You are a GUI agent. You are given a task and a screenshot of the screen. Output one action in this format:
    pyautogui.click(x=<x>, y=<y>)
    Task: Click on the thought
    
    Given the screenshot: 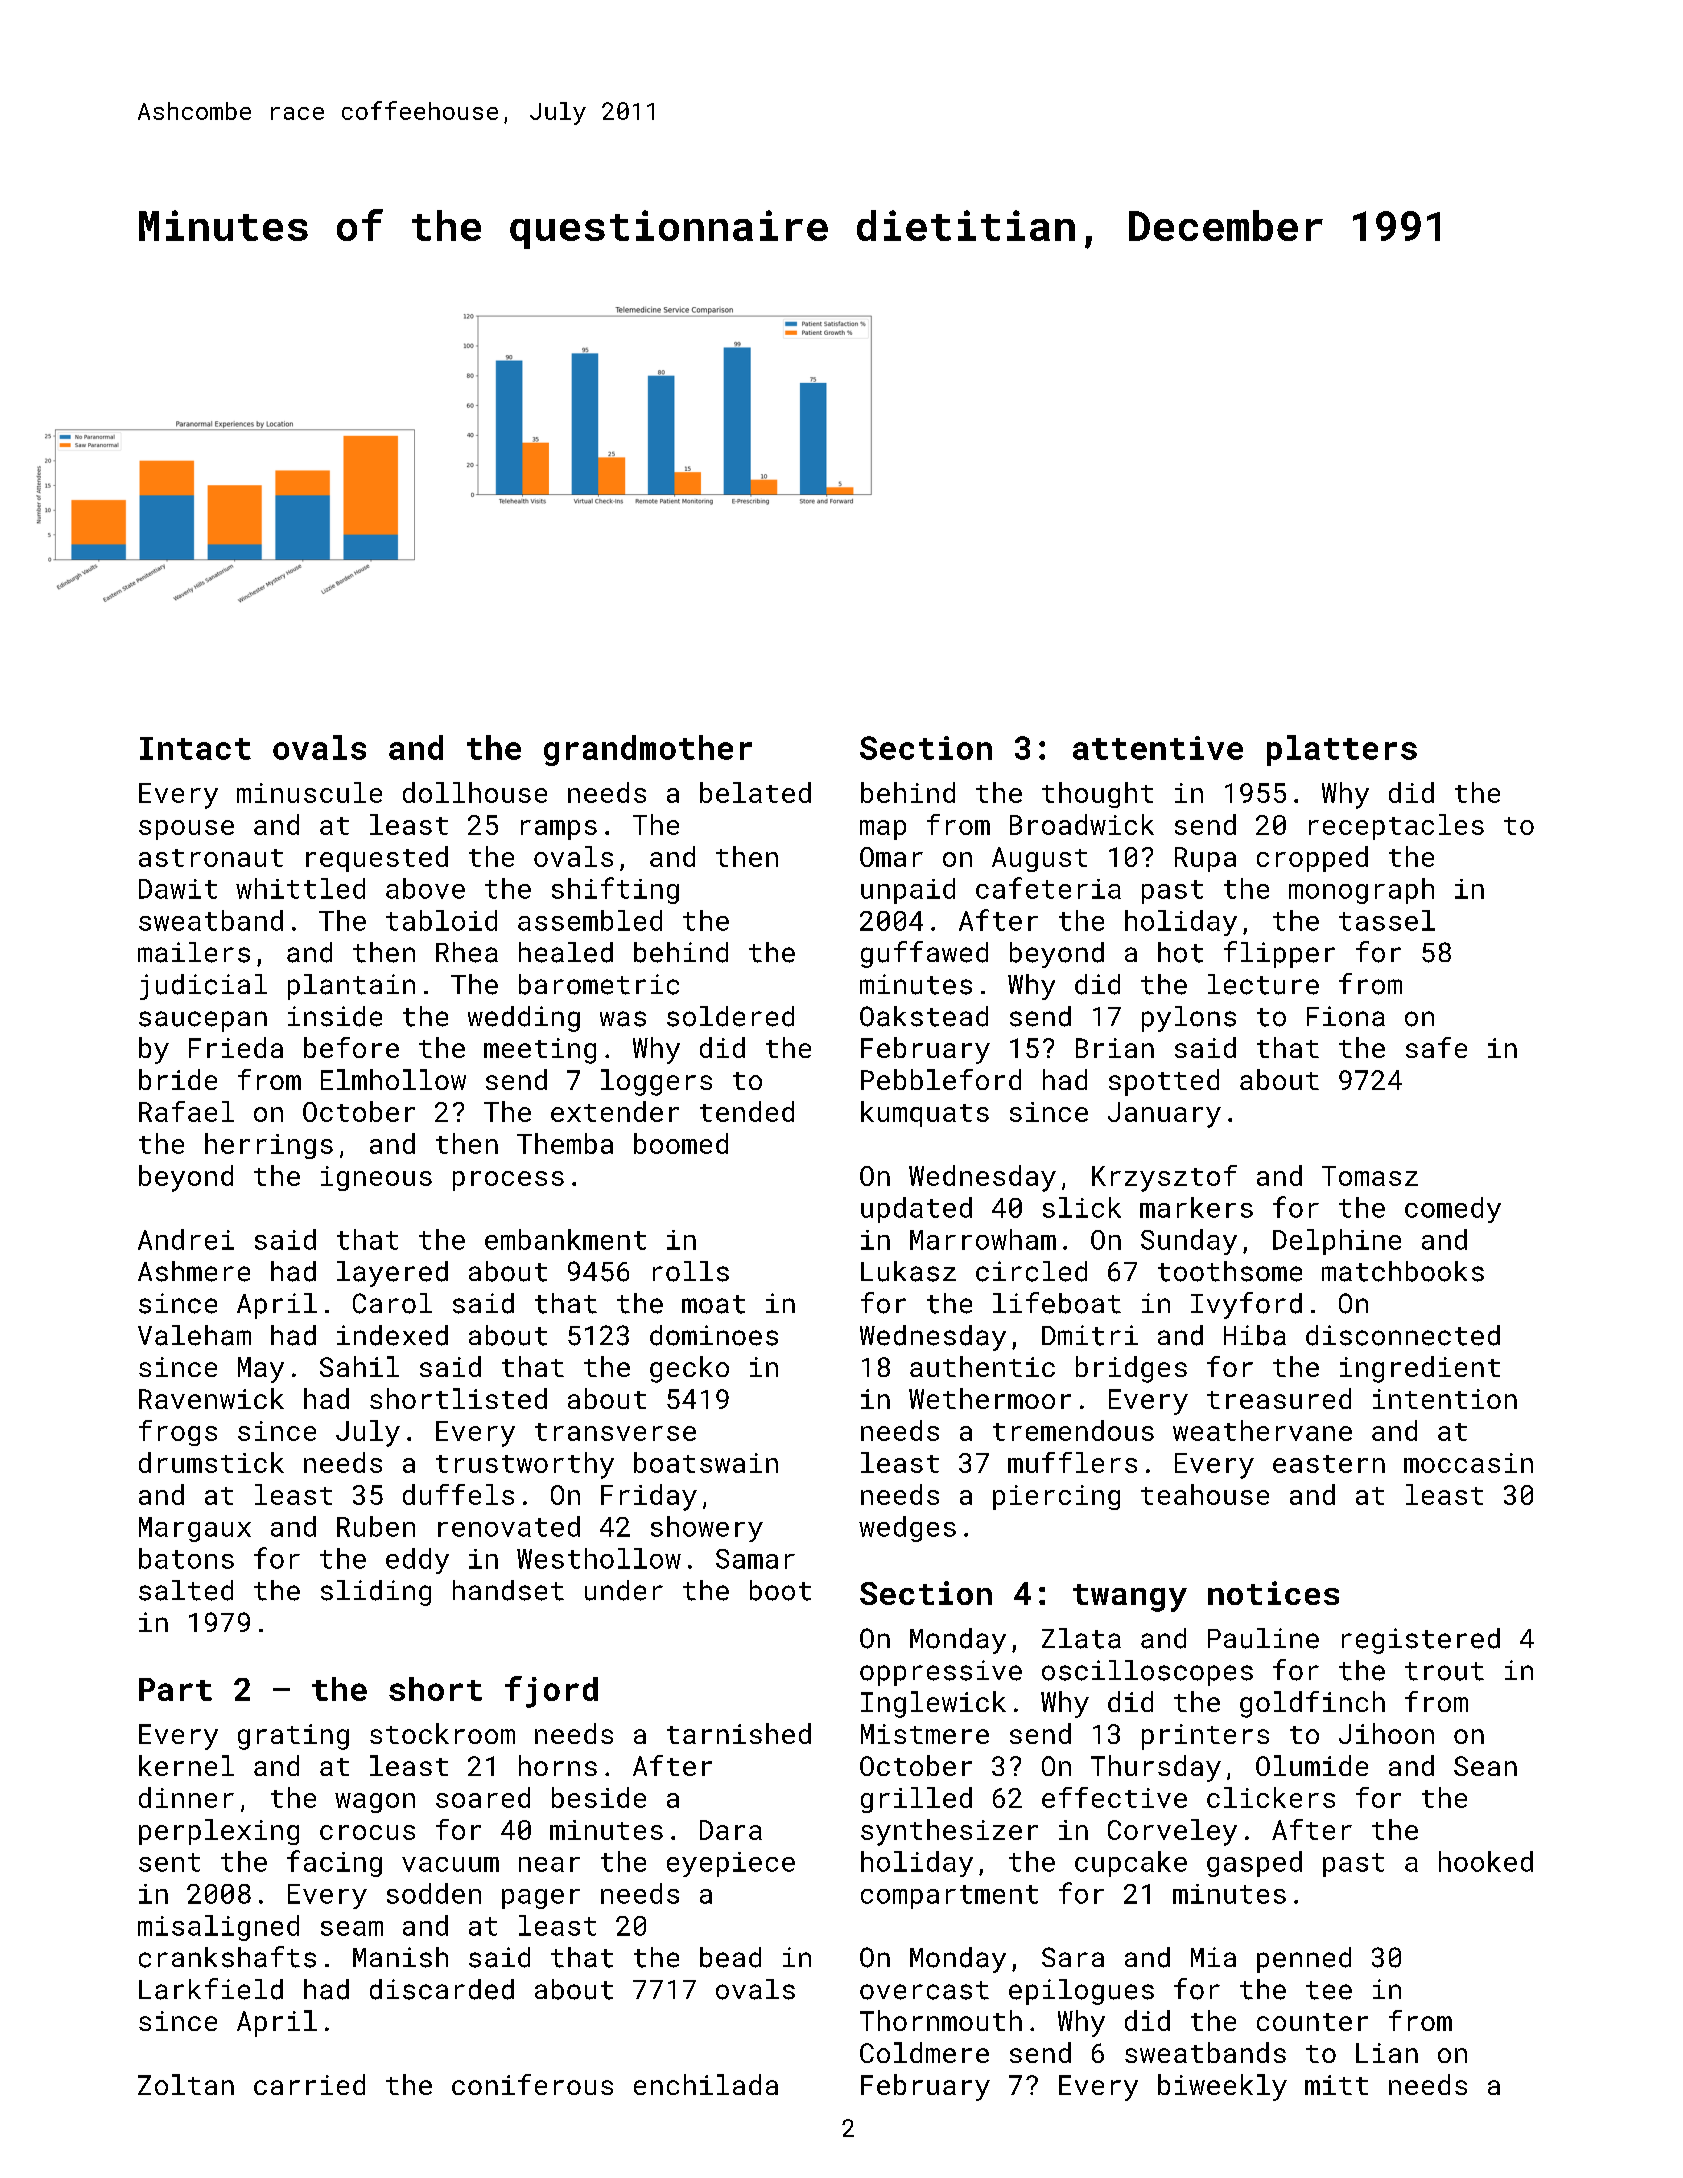 What is the action you would take?
    pyautogui.click(x=1097, y=795)
